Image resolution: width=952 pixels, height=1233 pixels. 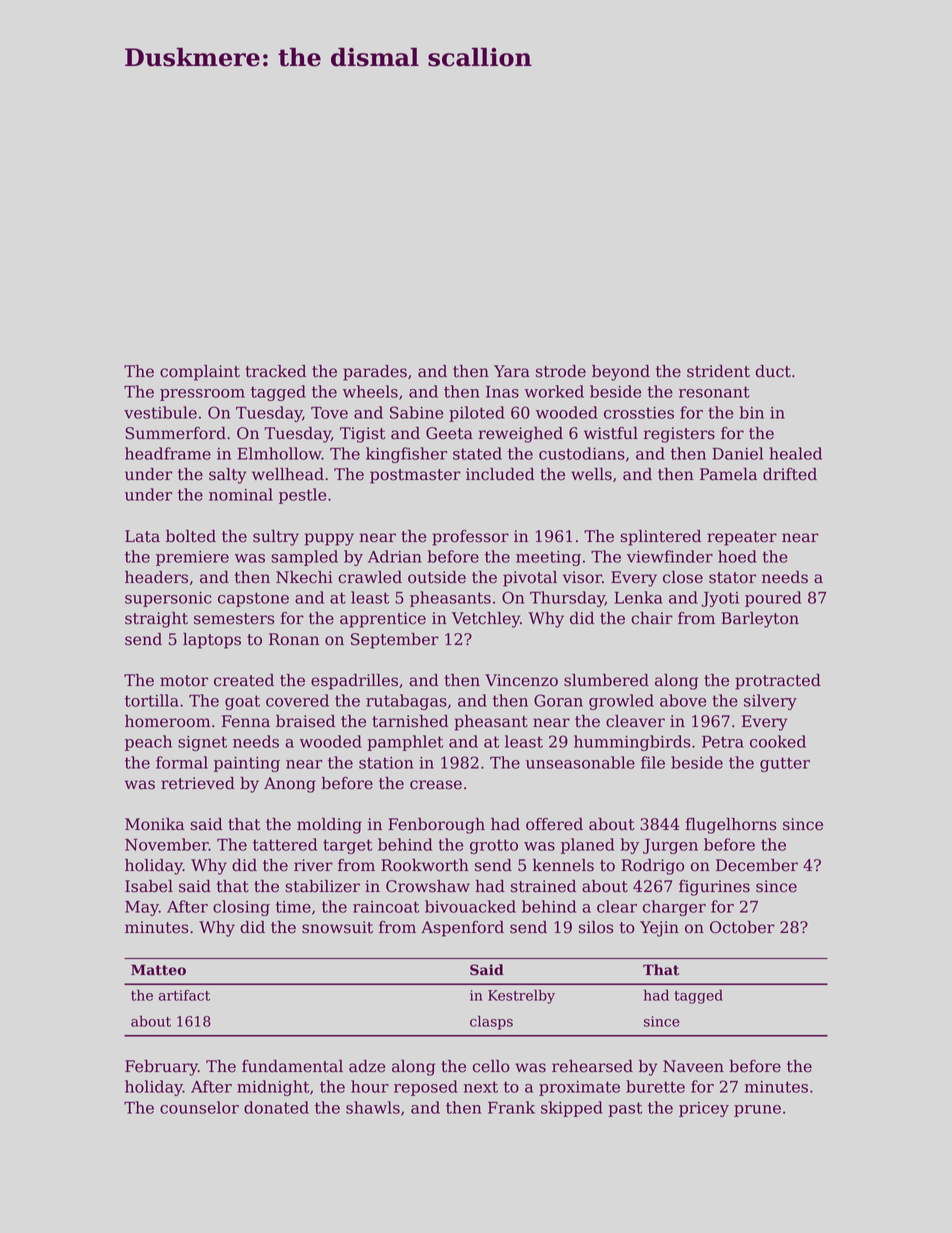 I want to click on October, so click(x=742, y=927).
